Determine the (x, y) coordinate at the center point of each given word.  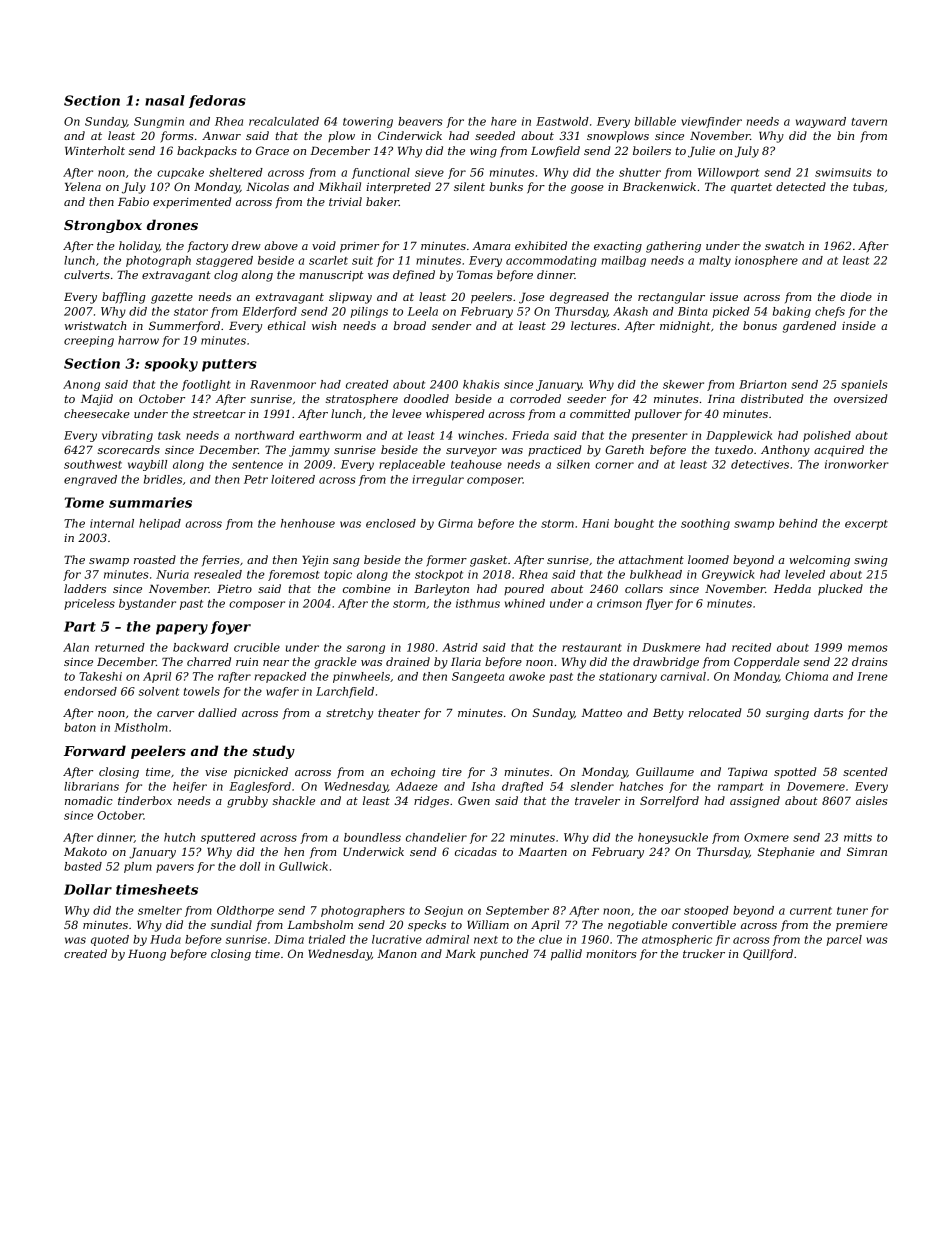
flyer (659, 604)
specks (427, 926)
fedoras (217, 101)
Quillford (768, 954)
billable (655, 121)
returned (120, 647)
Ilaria (466, 661)
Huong (147, 955)
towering (368, 122)
